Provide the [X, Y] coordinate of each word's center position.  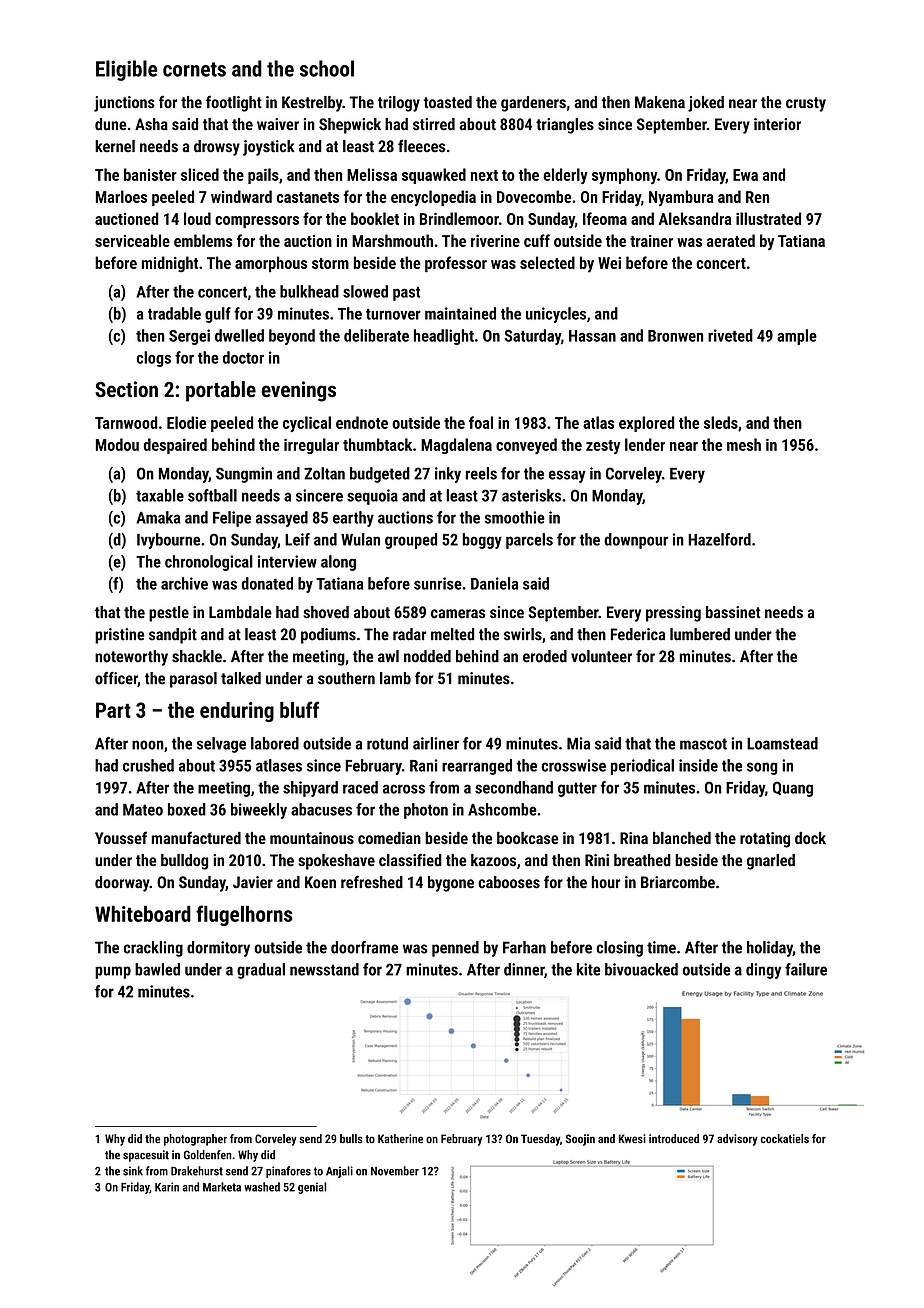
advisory [737, 1140]
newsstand [324, 969]
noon [148, 745]
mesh [744, 444]
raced [360, 787]
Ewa [745, 175]
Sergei [189, 337]
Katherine [400, 1139]
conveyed [526, 446]
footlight [234, 103]
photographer [195, 1140]
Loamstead [782, 743]
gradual [261, 971]
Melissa [372, 174]
